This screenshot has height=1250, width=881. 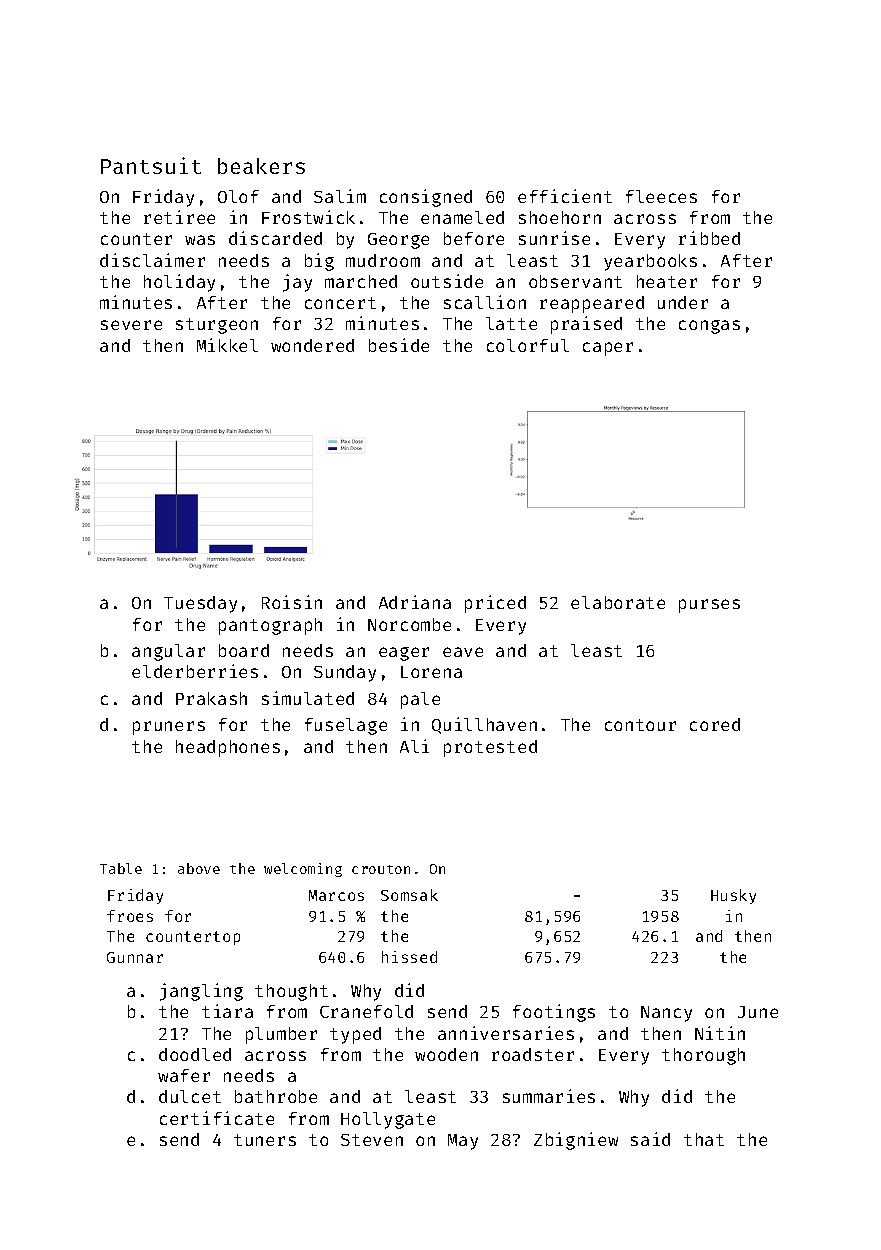 What do you see at coordinates (201, 992) in the screenshot?
I see `jangling` at bounding box center [201, 992].
